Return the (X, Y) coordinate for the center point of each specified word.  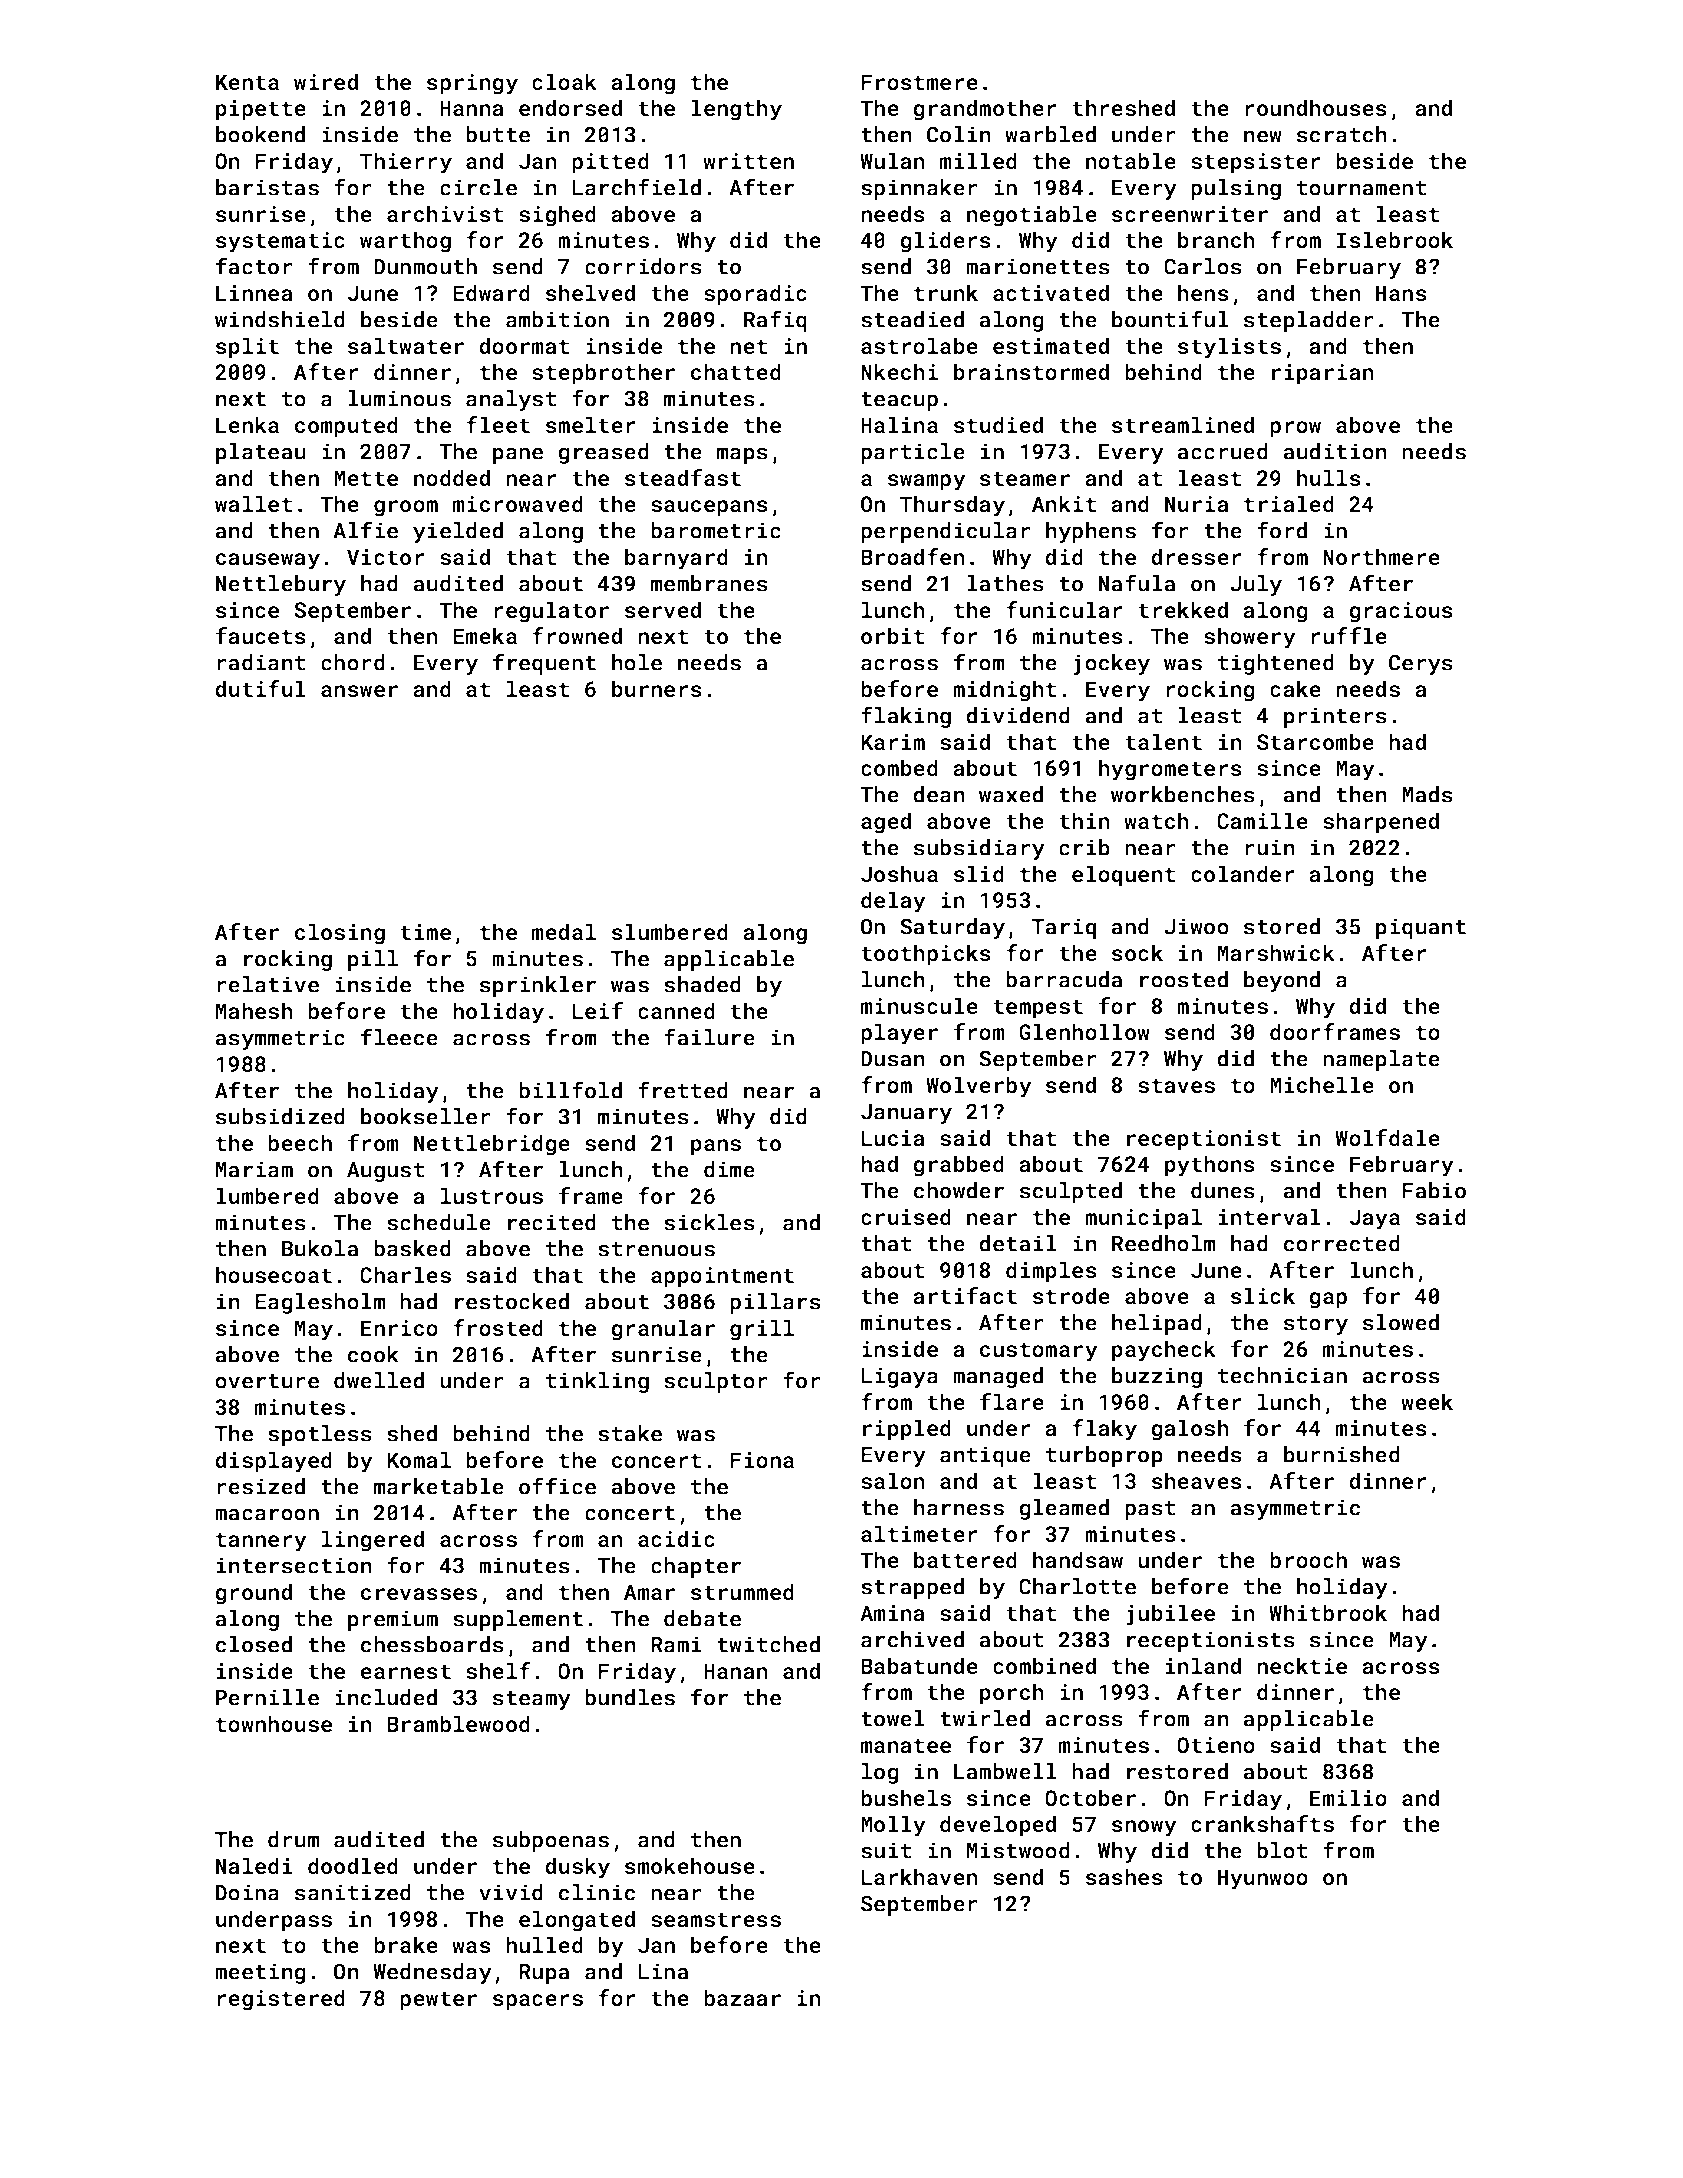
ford (1282, 530)
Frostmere (919, 82)
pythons (1210, 1166)
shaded (702, 984)
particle (913, 453)
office (557, 1486)
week (1427, 1401)
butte (498, 134)
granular (663, 1330)
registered (281, 2000)
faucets (261, 635)
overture (267, 1381)
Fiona (762, 1460)
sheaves (1197, 1480)
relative (268, 984)
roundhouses (1316, 107)
